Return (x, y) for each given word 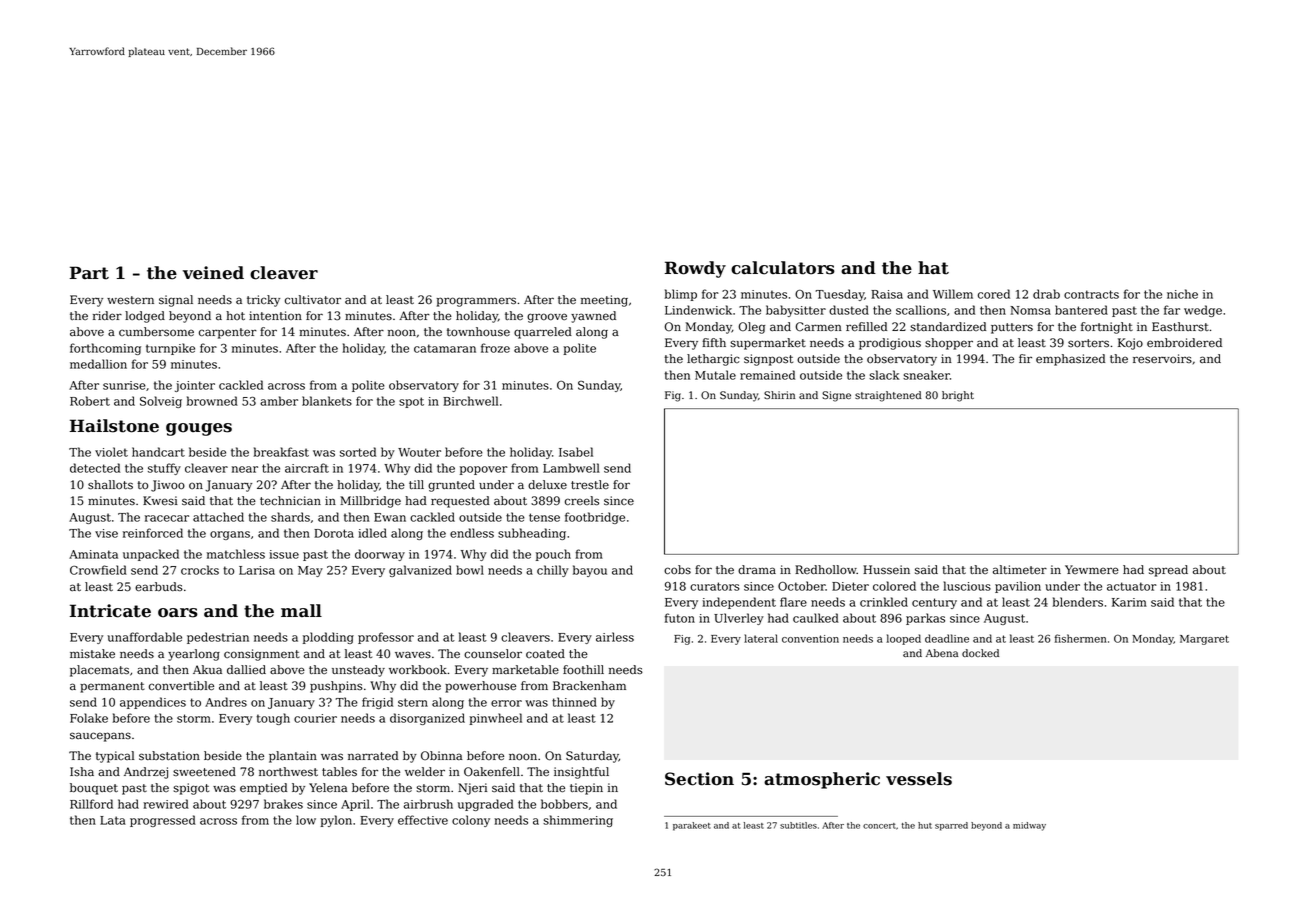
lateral (761, 638)
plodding (328, 638)
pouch (553, 555)
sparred (951, 826)
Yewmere (1092, 570)
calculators (783, 268)
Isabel (576, 452)
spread (1168, 571)
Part (89, 273)
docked (980, 653)
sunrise (124, 385)
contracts (1091, 294)
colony (471, 821)
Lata (113, 820)
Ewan (390, 517)
